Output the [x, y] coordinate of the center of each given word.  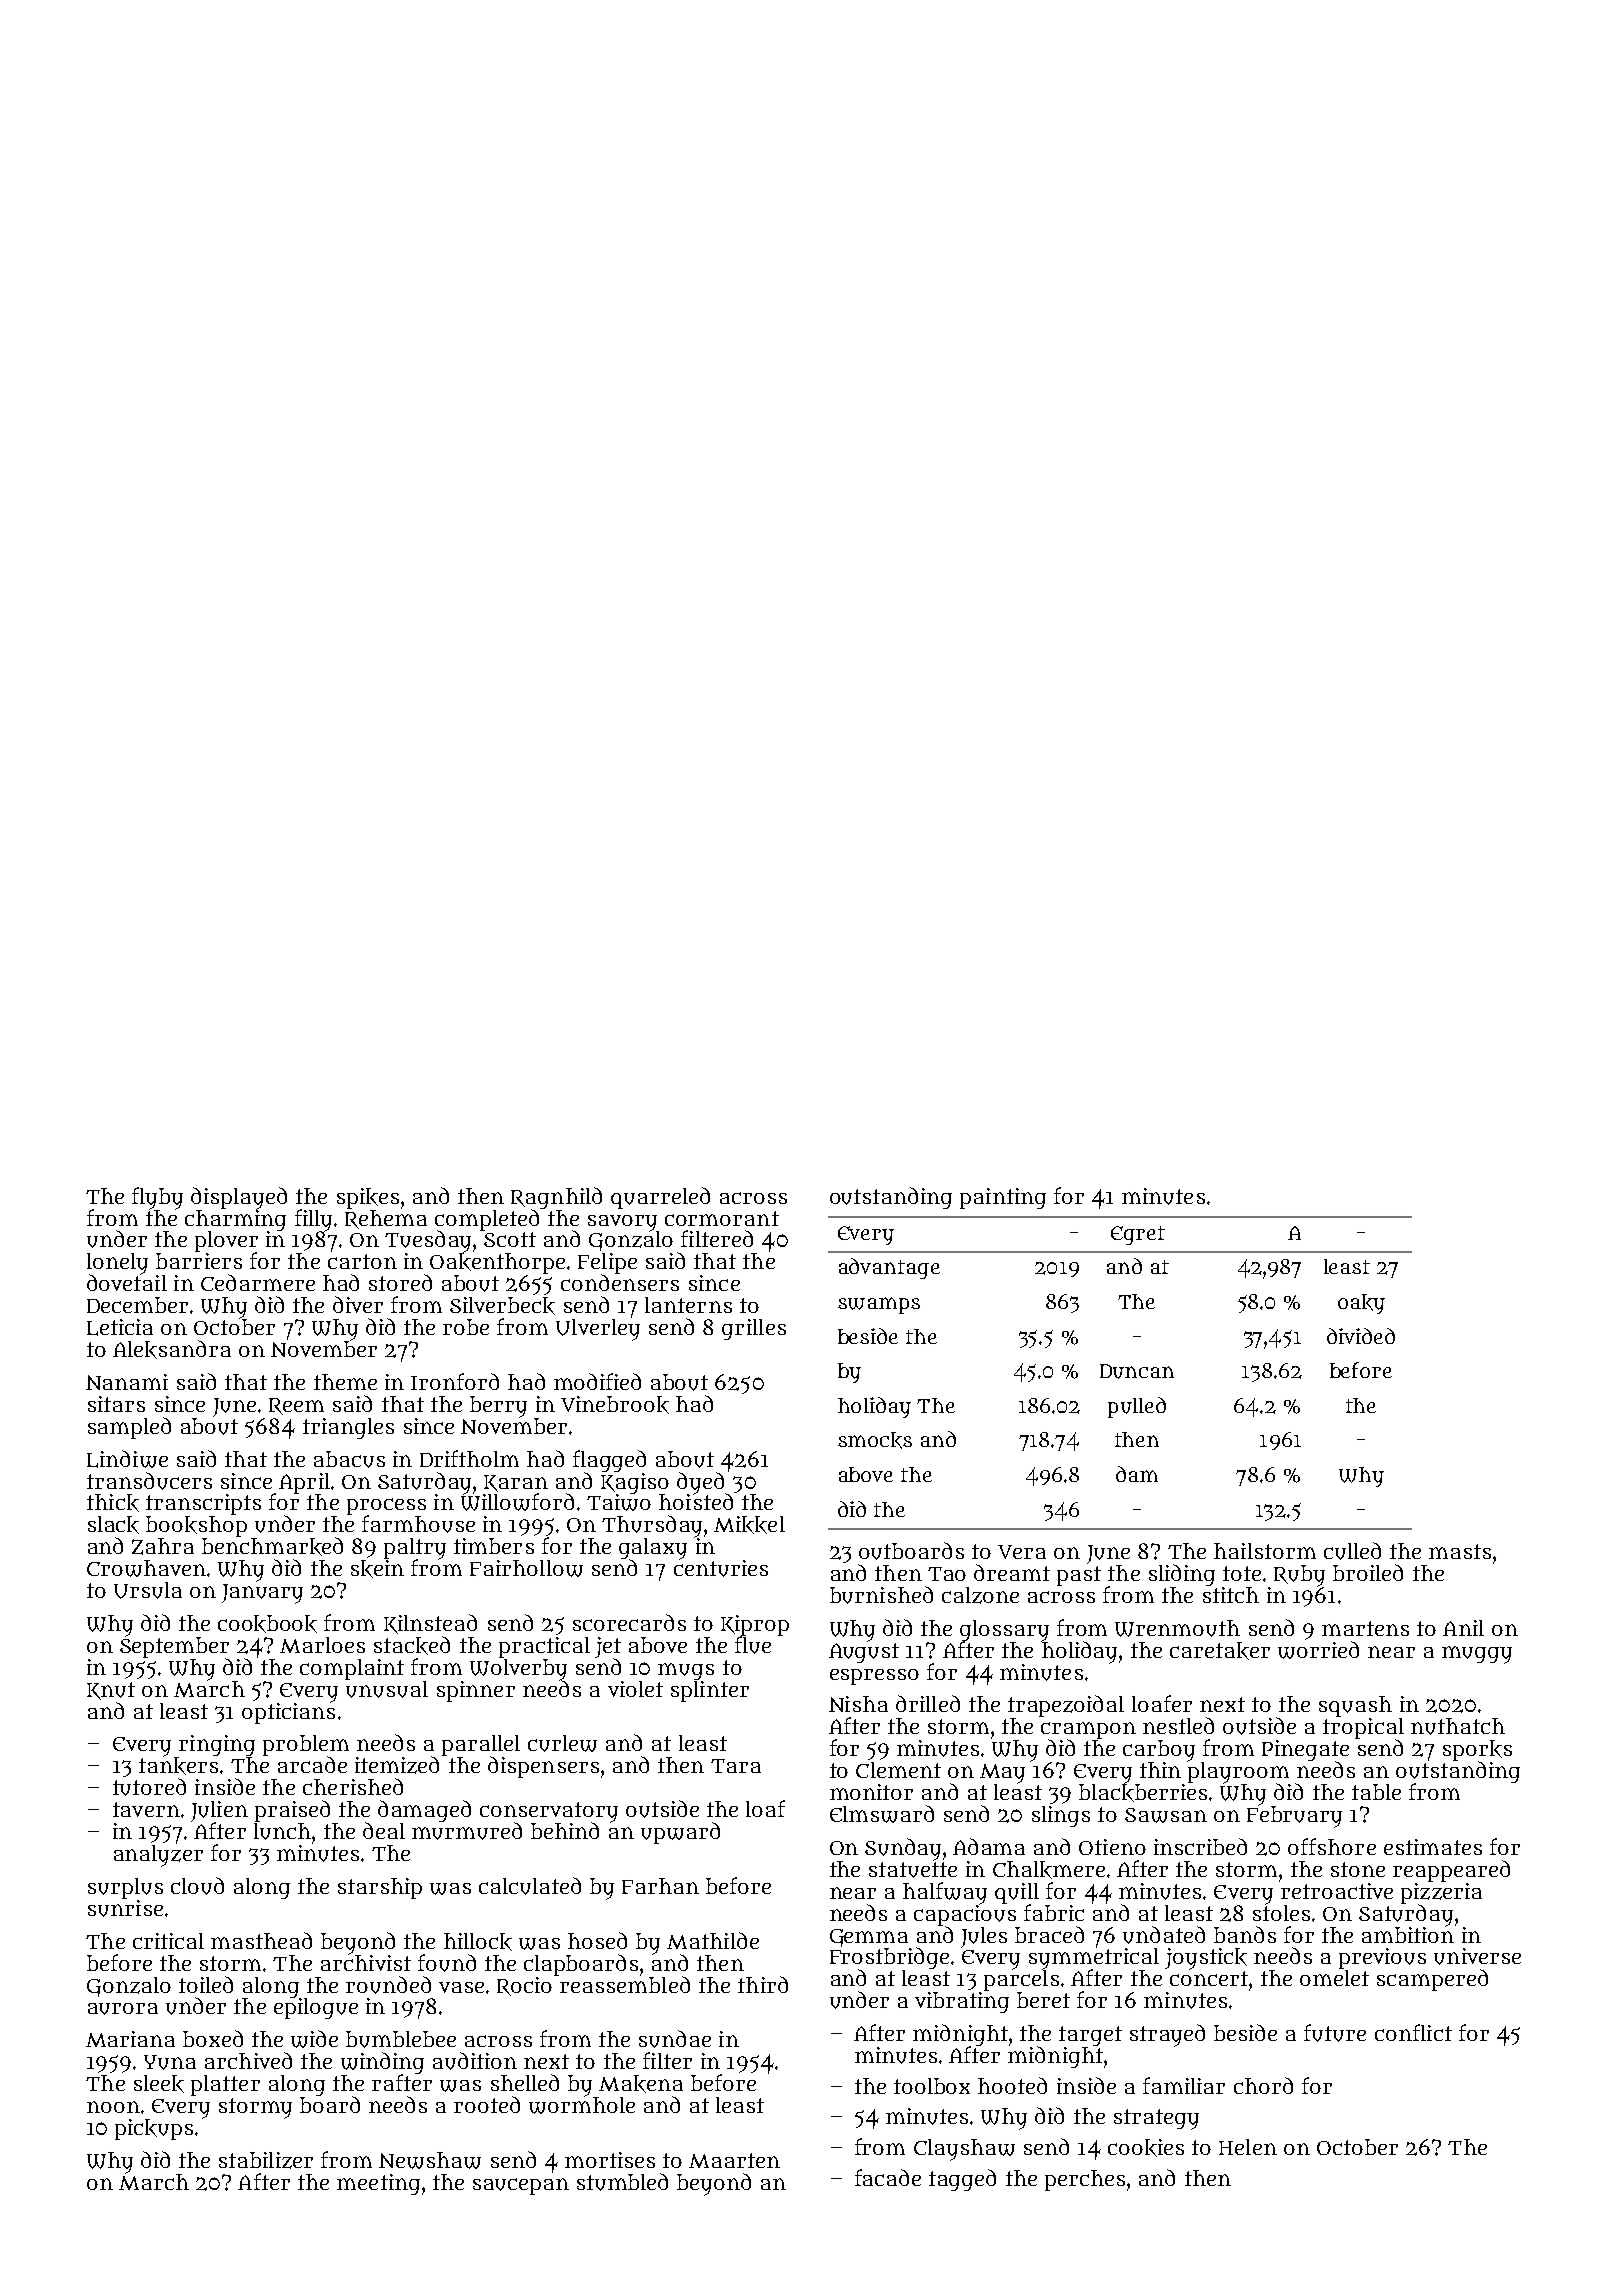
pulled [1137, 1407]
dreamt [1012, 1572]
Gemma [869, 1938]
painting [1003, 1198]
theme [345, 1382]
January [262, 1594]
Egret [1138, 1235]
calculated [530, 1886]
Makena [641, 2084]
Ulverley [598, 1330]
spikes [368, 1198]
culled [1352, 1551]
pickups [154, 2129]
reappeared [1451, 1871]
